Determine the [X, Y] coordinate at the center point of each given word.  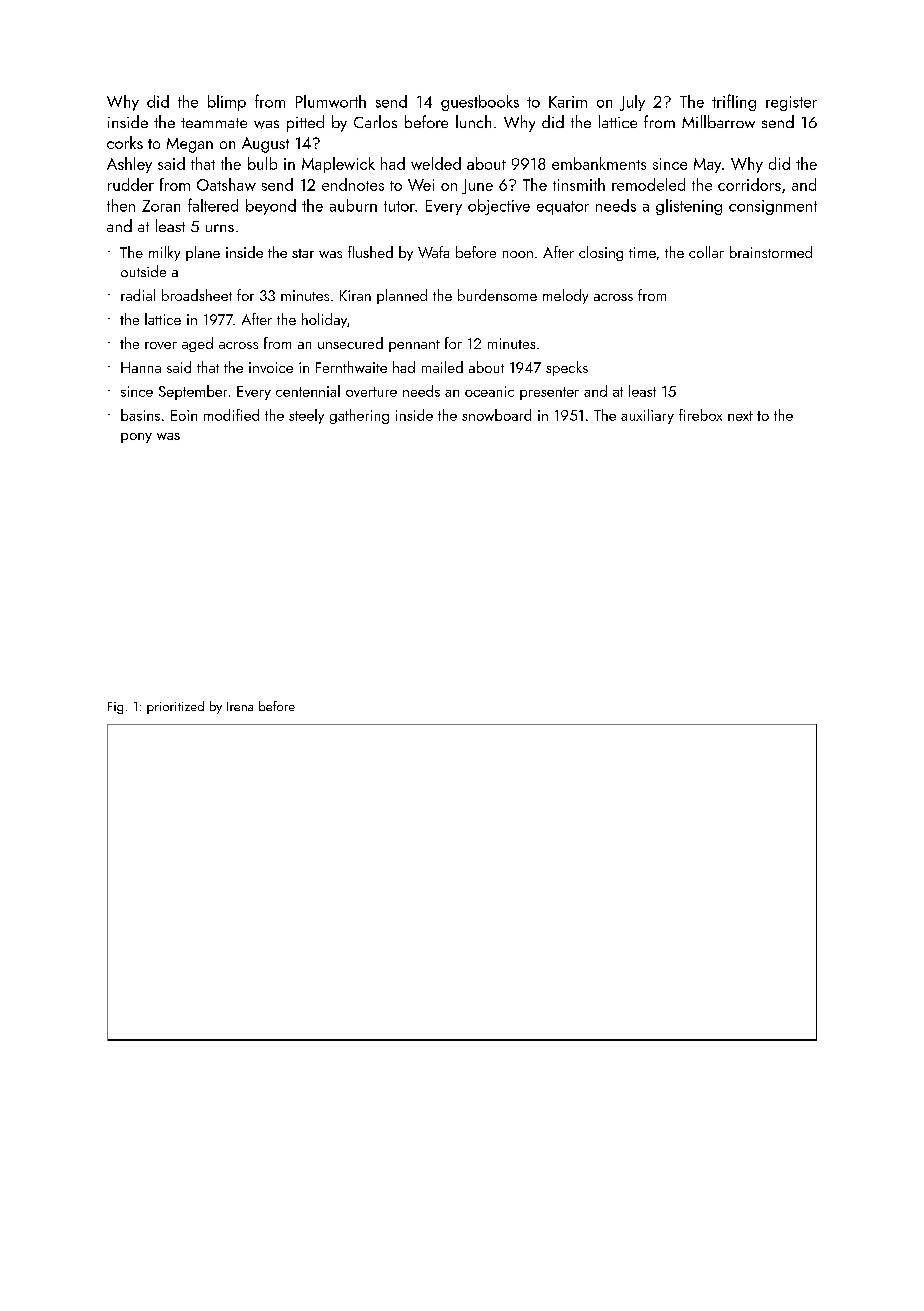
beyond [271, 207]
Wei [421, 185]
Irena [240, 706]
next [740, 416]
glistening [689, 207]
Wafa [433, 252]
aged [197, 344]
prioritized [175, 707]
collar [706, 252]
